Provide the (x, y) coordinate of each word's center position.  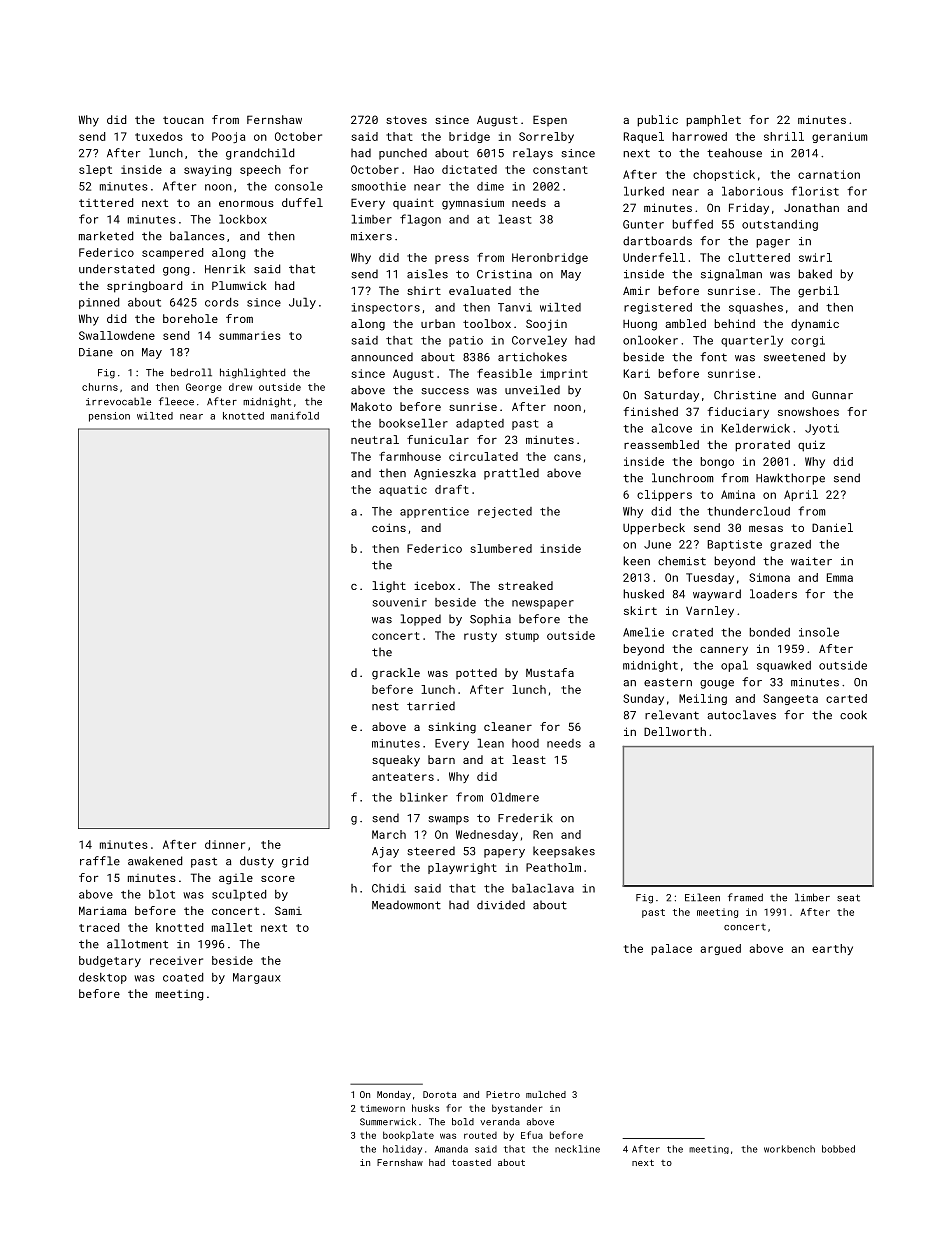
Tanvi (515, 307)
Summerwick (388, 1122)
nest (385, 706)
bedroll (191, 372)
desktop (103, 978)
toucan (183, 120)
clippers (664, 495)
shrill (784, 136)
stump (522, 637)
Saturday (671, 396)
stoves (406, 120)
